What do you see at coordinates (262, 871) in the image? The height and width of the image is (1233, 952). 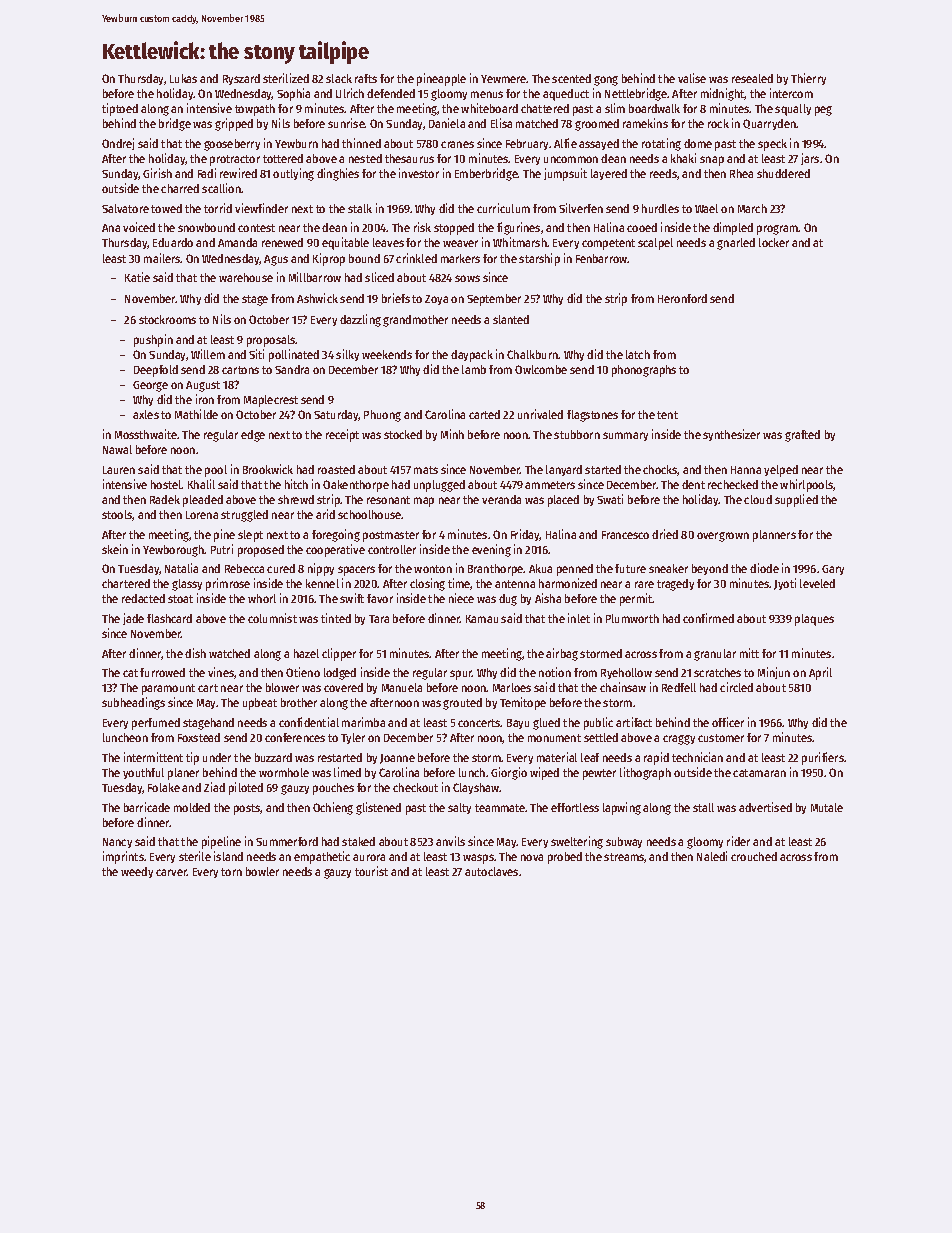 I see `bowler` at bounding box center [262, 871].
